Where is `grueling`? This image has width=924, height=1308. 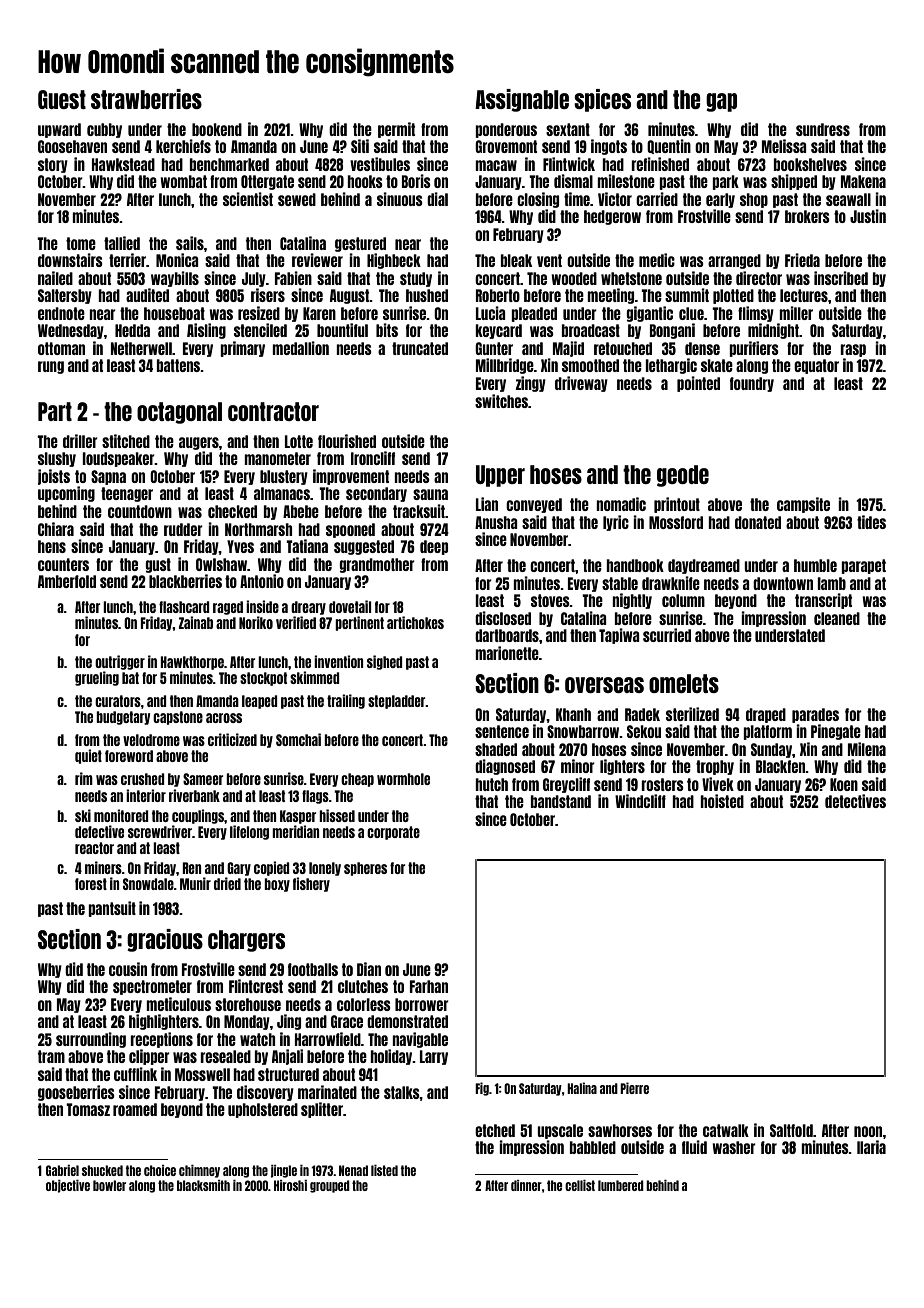 grueling is located at coordinates (97, 678).
